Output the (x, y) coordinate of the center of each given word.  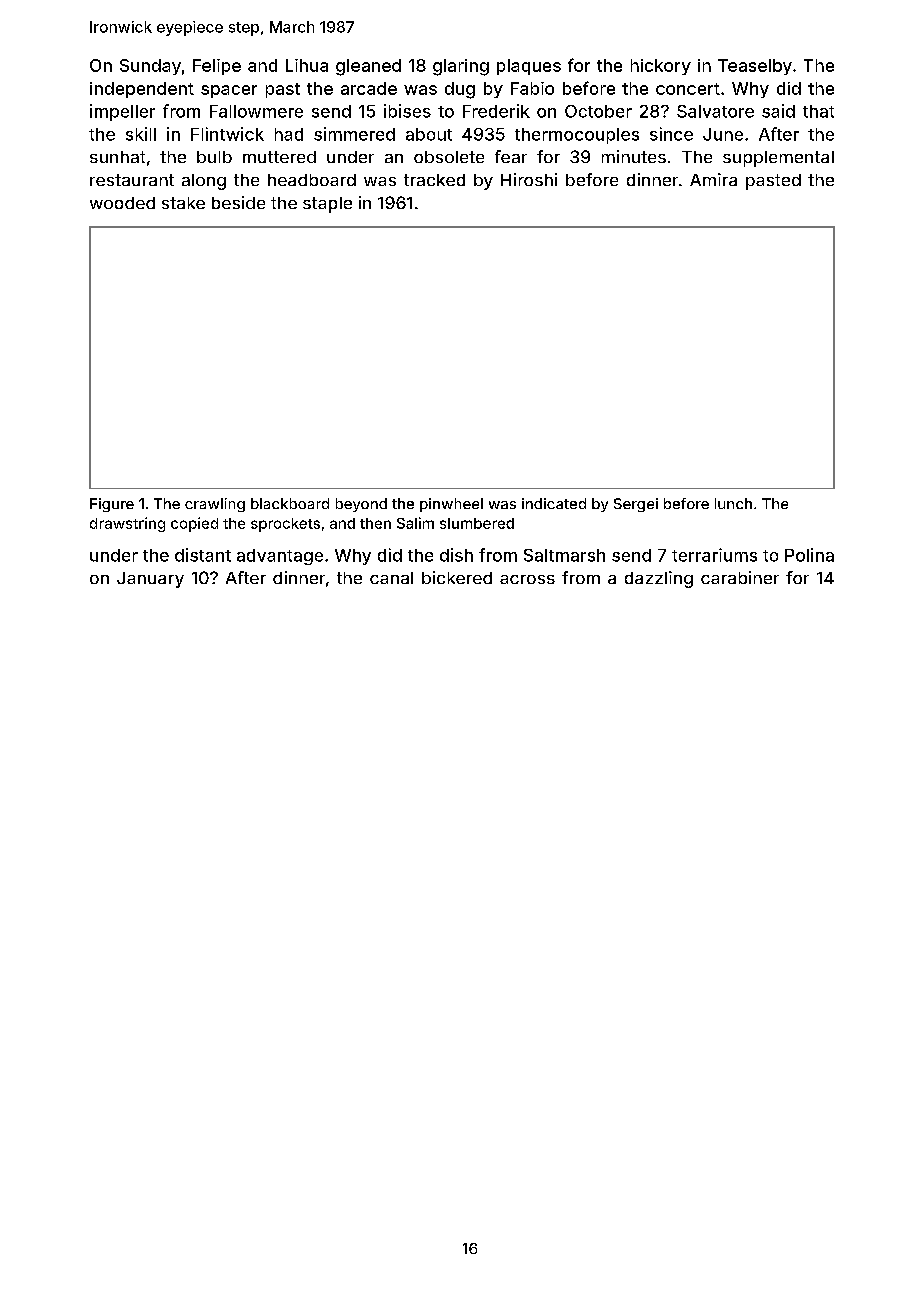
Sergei (636, 505)
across (527, 579)
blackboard (290, 503)
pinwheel (451, 505)
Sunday (150, 67)
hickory (661, 67)
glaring (461, 67)
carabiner (740, 577)
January (150, 580)
